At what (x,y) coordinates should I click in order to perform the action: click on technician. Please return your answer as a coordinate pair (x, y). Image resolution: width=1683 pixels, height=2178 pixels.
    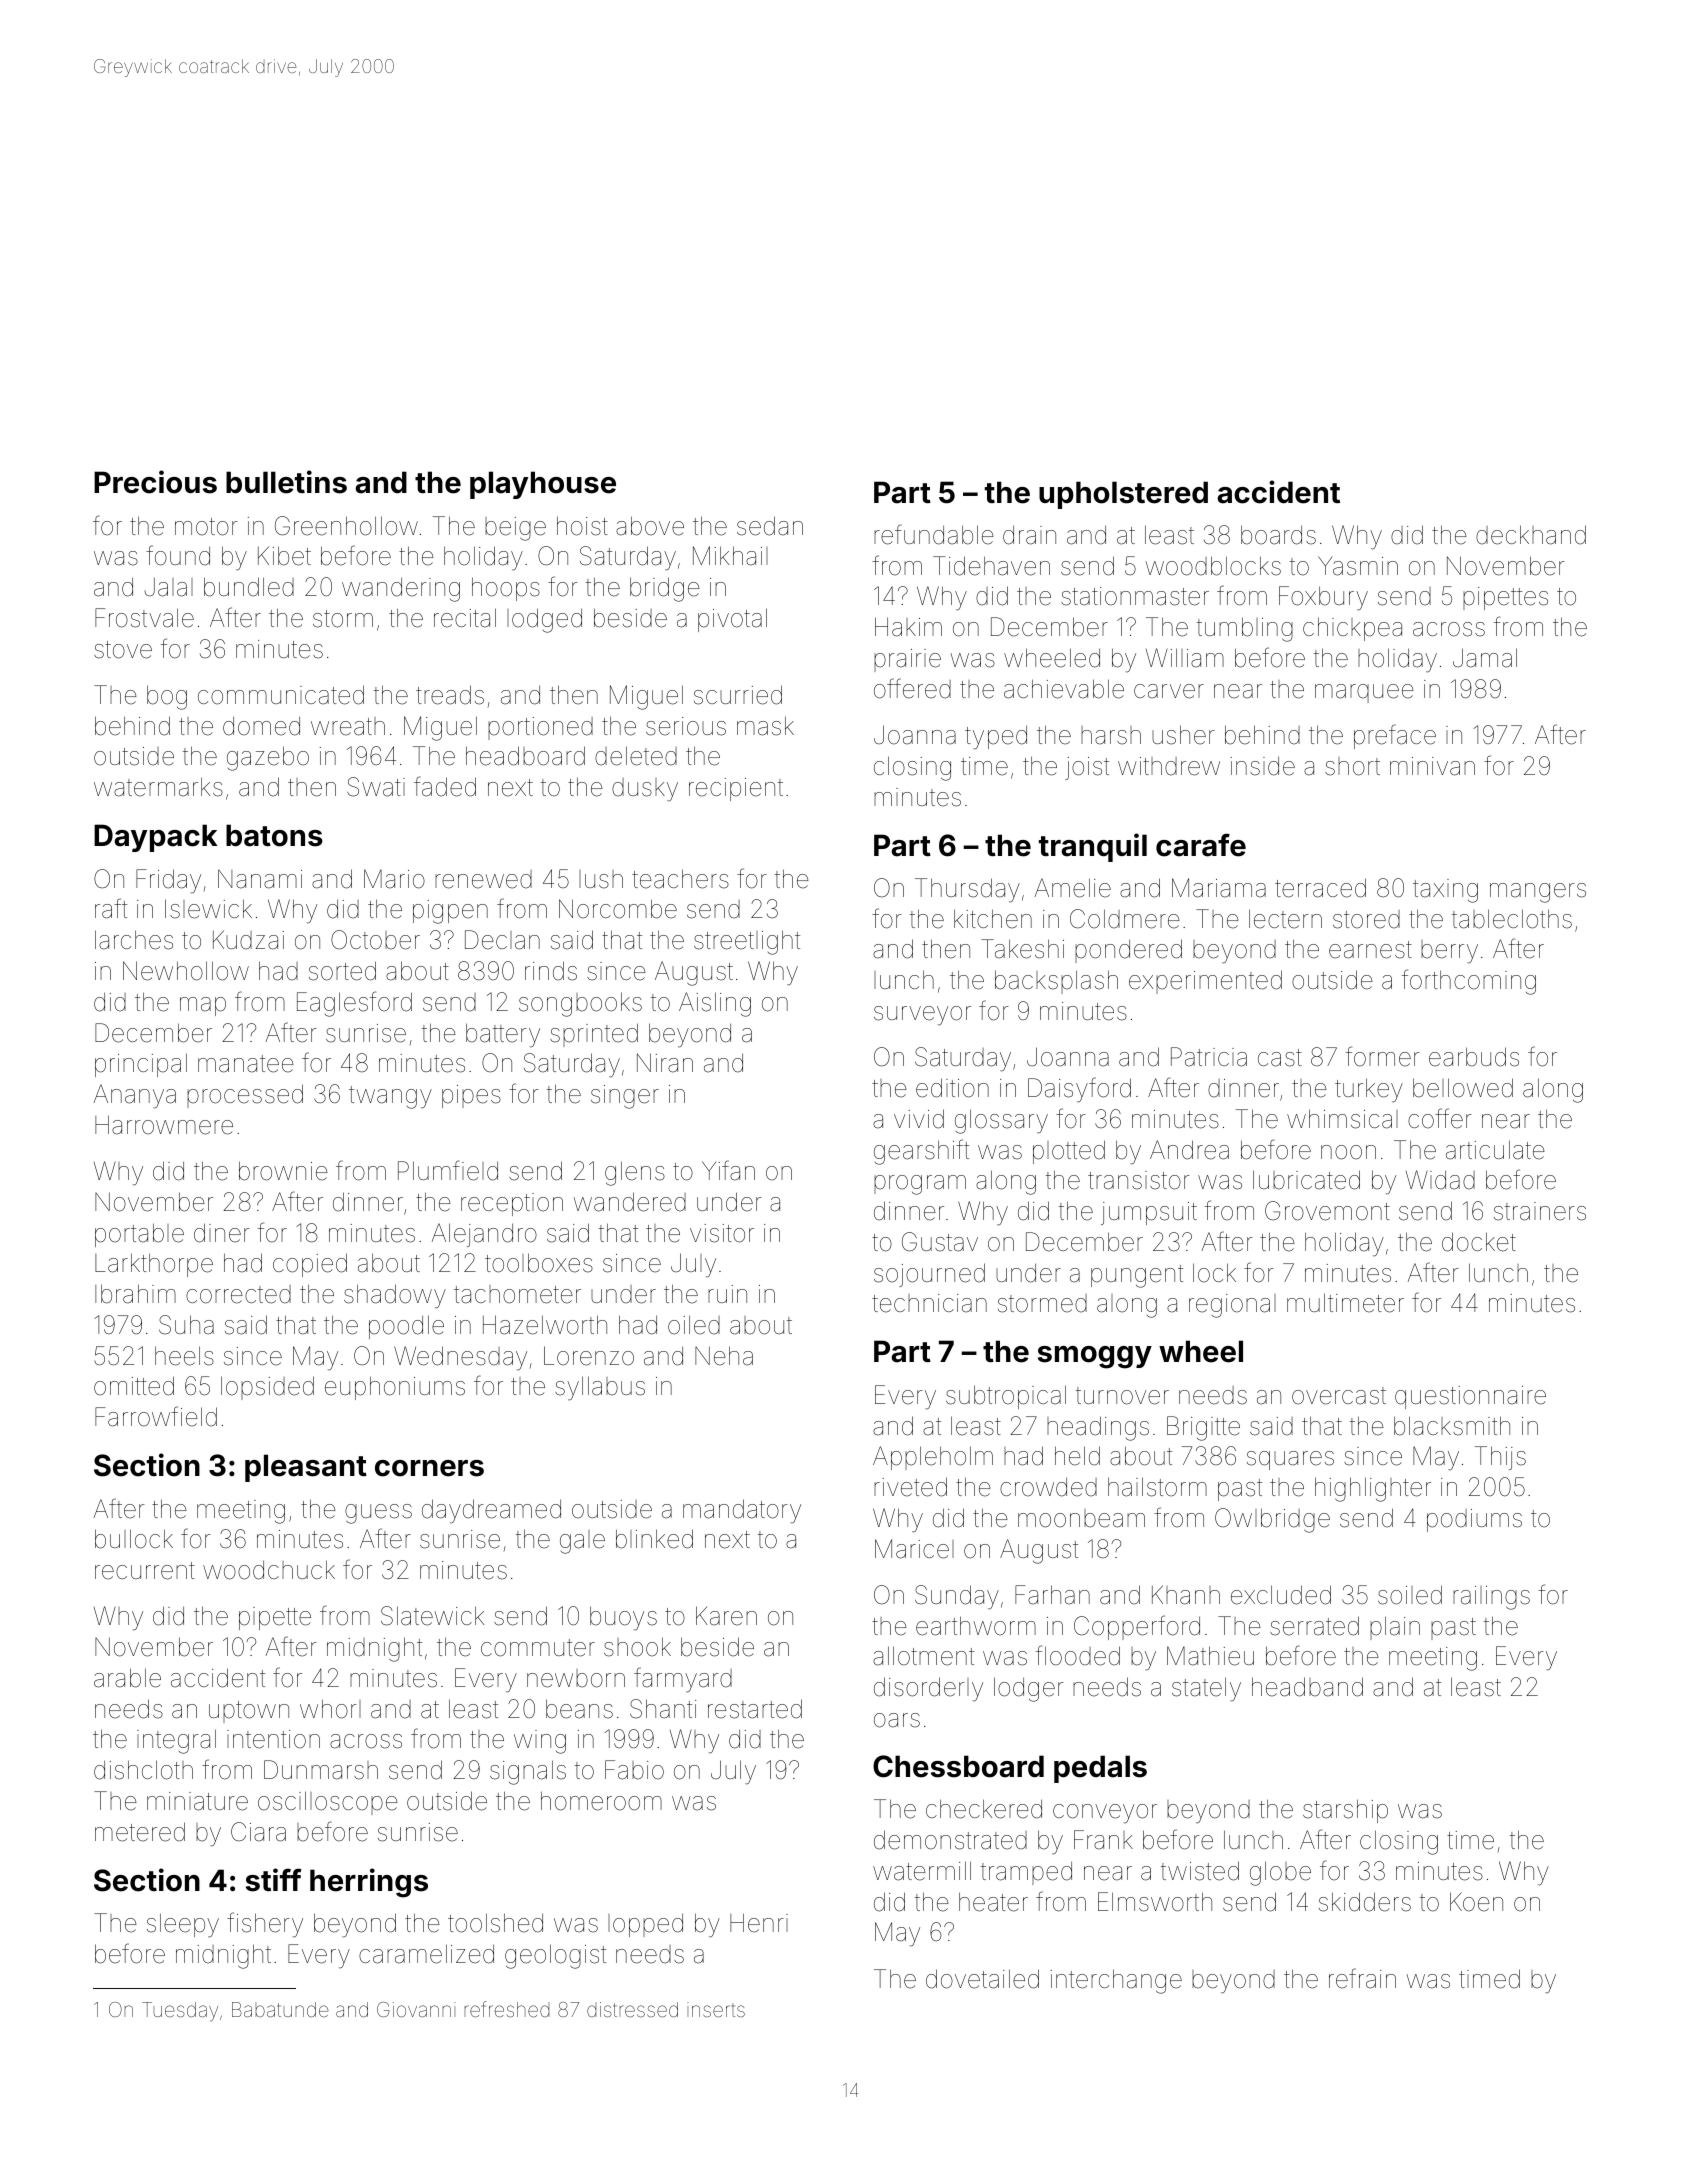
    Looking at the image, I should click on (929, 1303).
